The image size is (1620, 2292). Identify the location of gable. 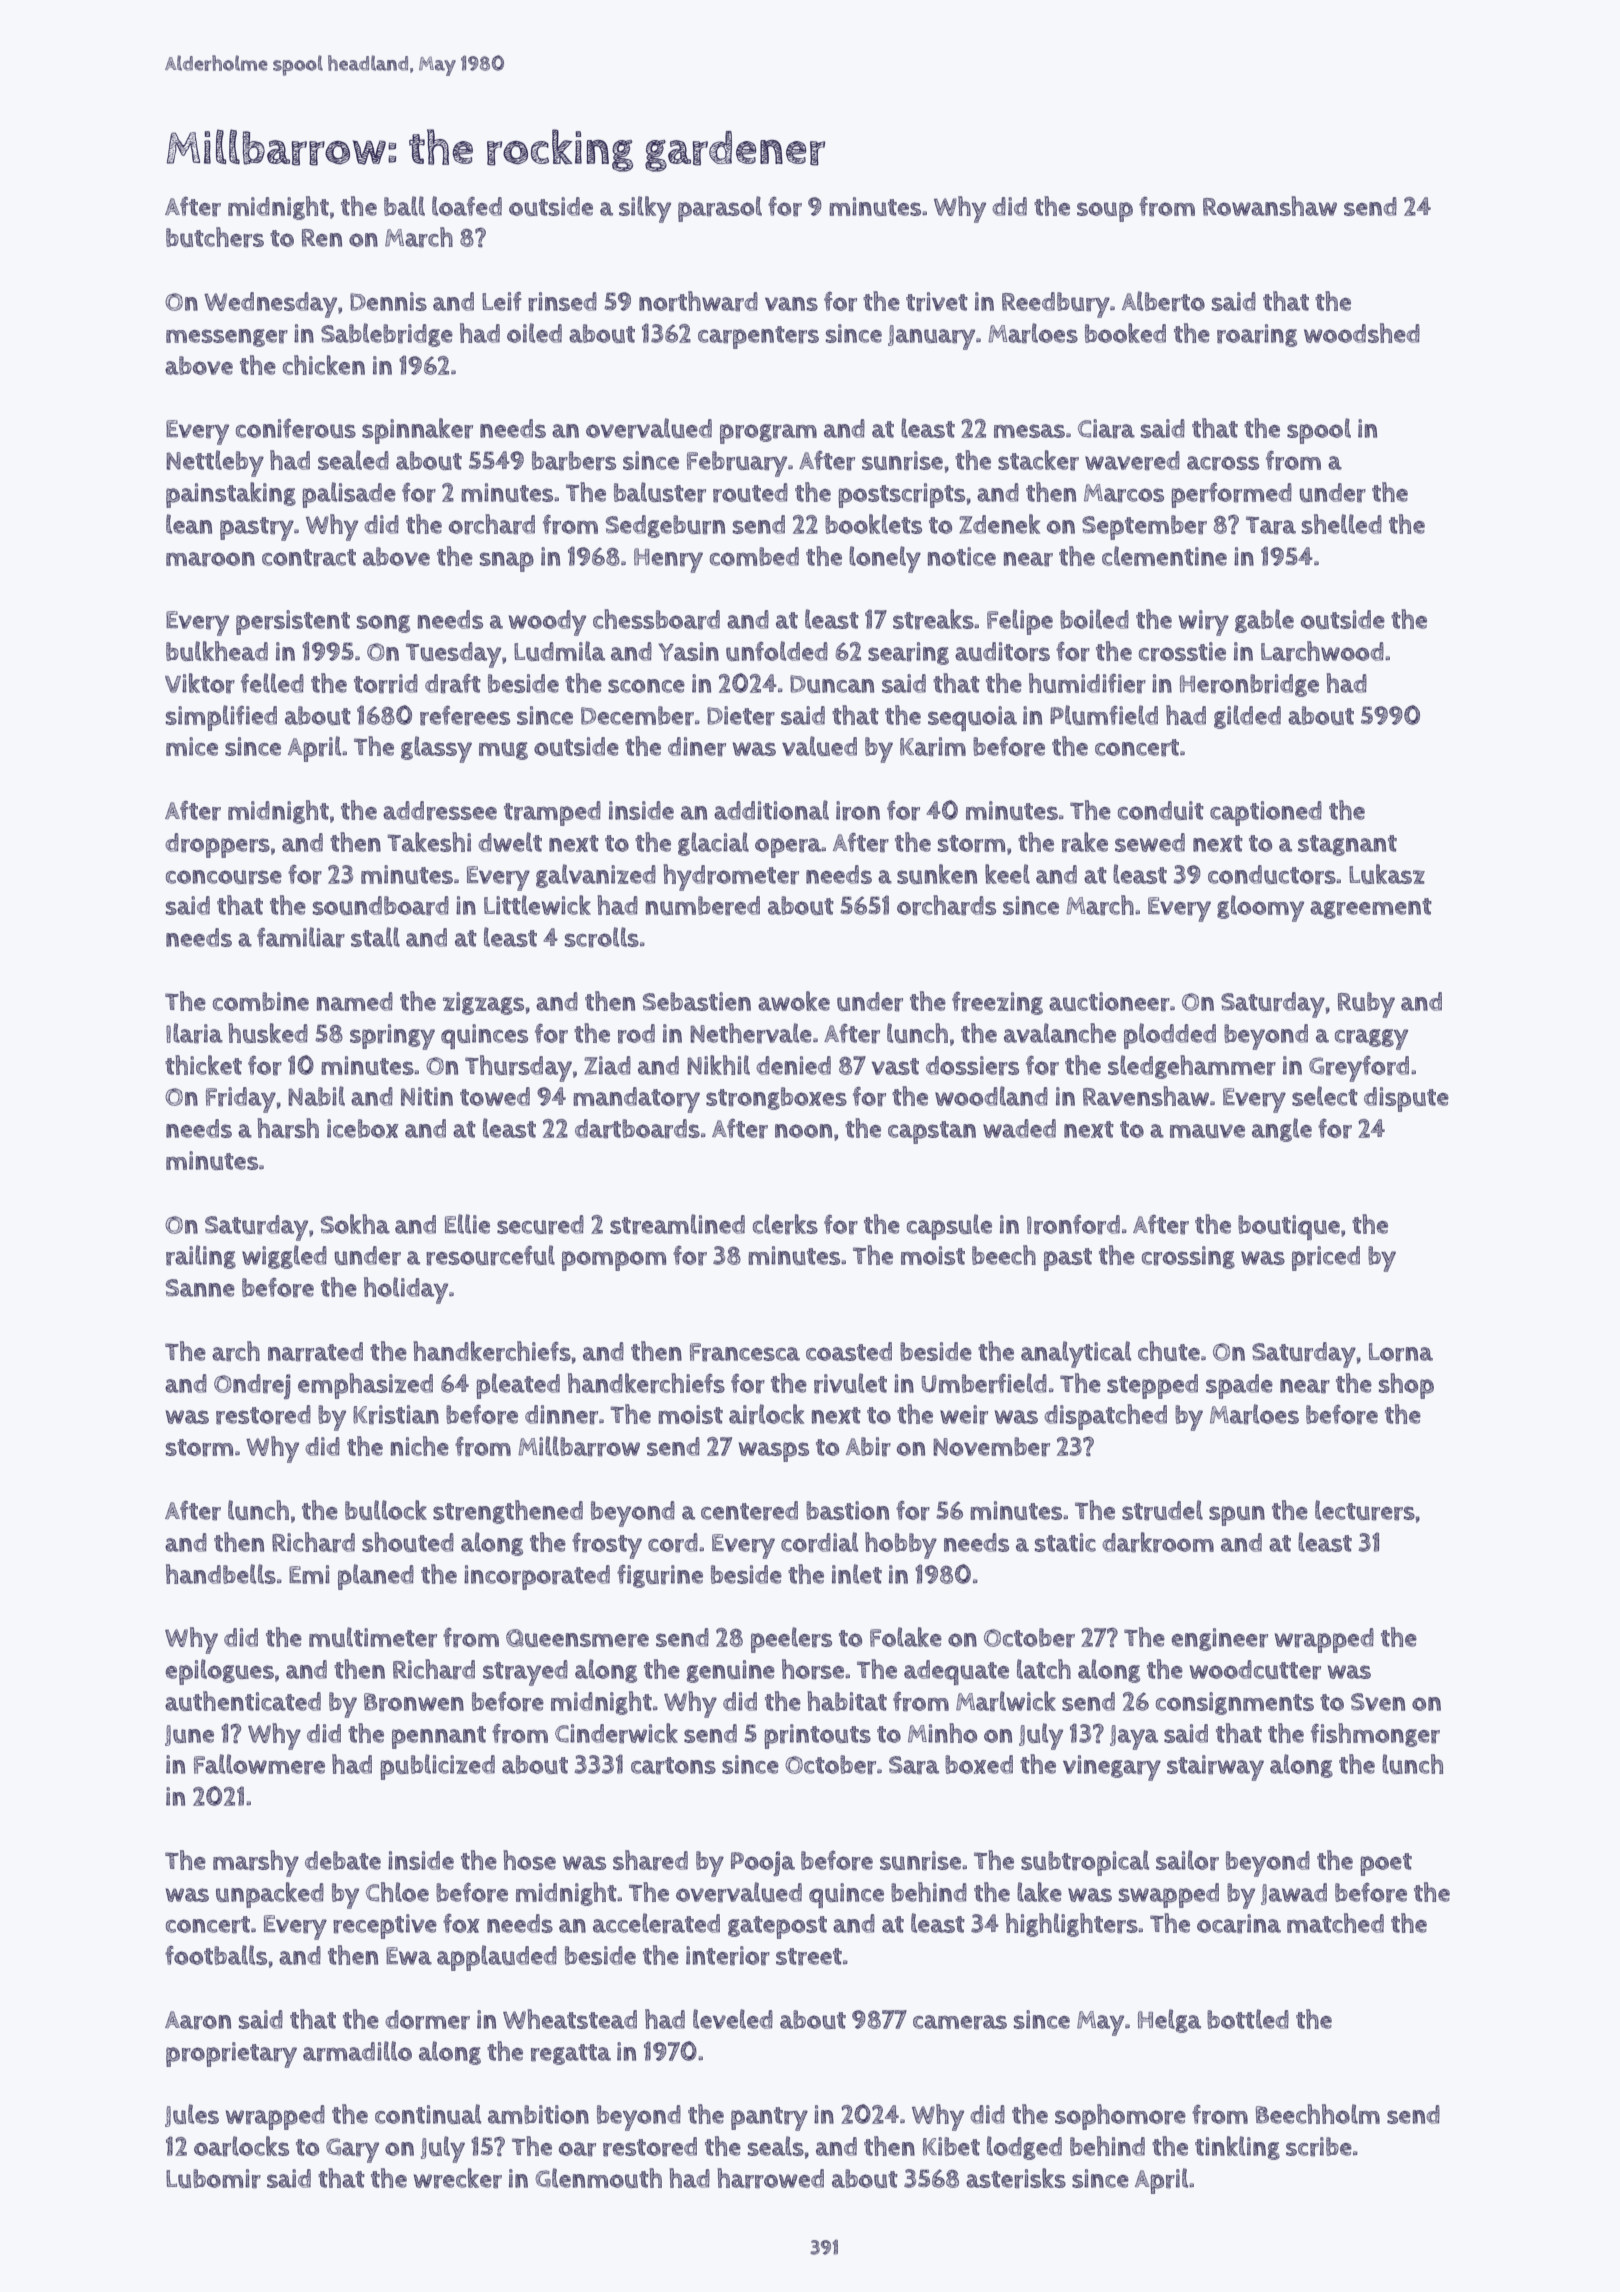
(1264, 621).
